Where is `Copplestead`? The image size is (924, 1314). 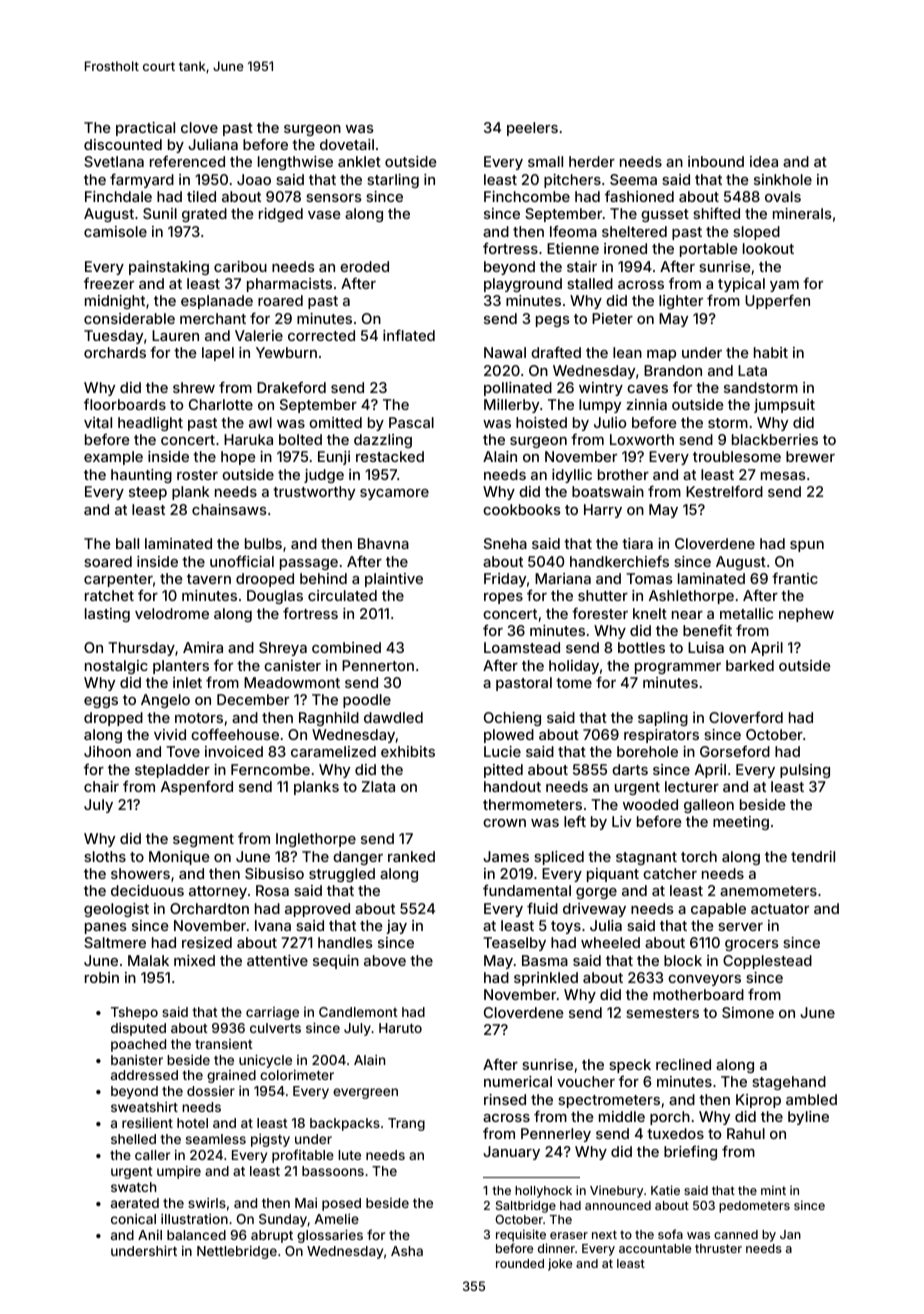 Copplestead is located at coordinates (767, 962).
